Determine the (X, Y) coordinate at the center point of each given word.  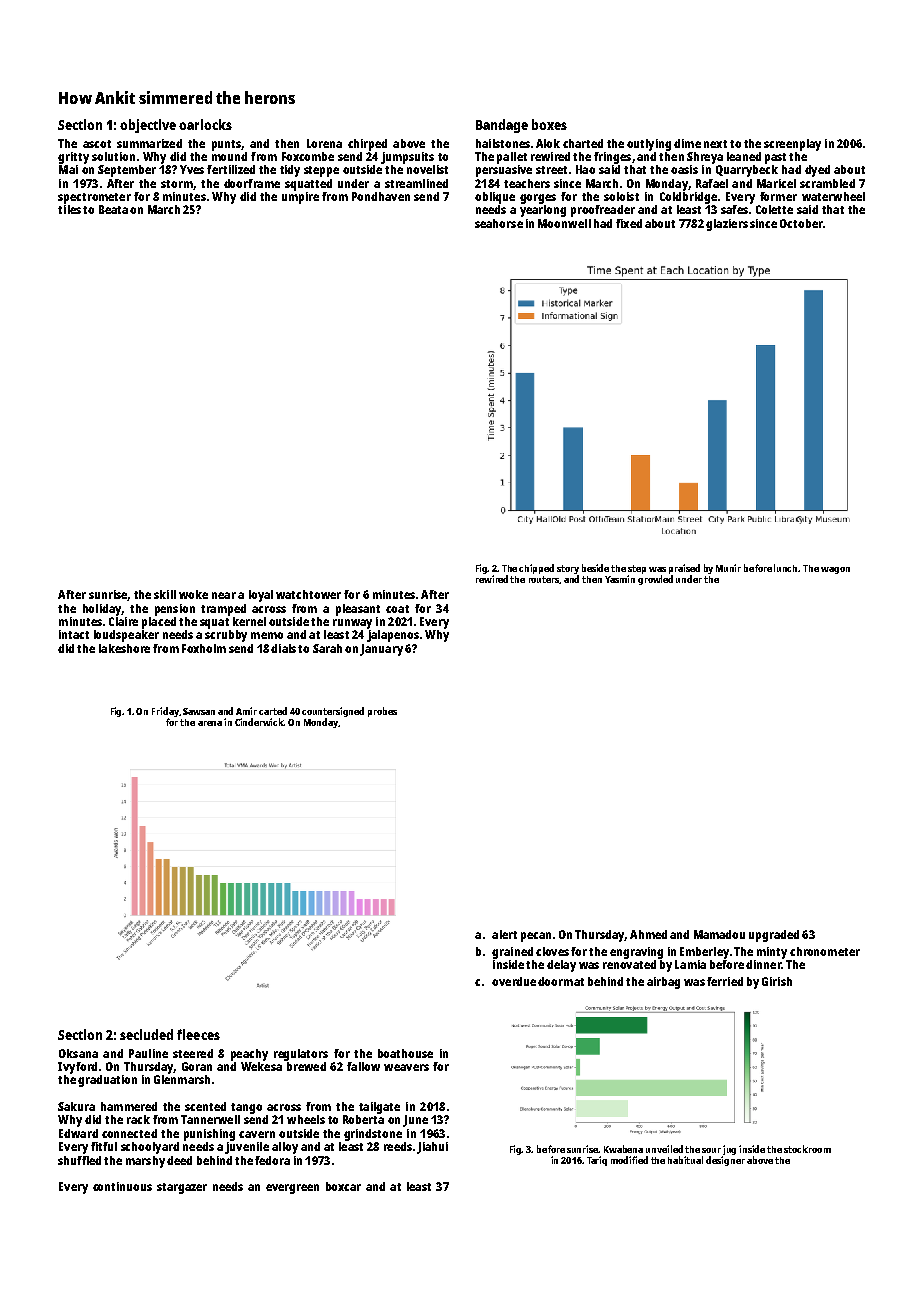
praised (684, 569)
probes (382, 712)
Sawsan (199, 711)
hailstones (503, 143)
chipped (536, 569)
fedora (272, 1160)
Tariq (597, 1161)
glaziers (727, 225)
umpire (300, 198)
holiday (102, 610)
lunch (786, 568)
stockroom (807, 1149)
